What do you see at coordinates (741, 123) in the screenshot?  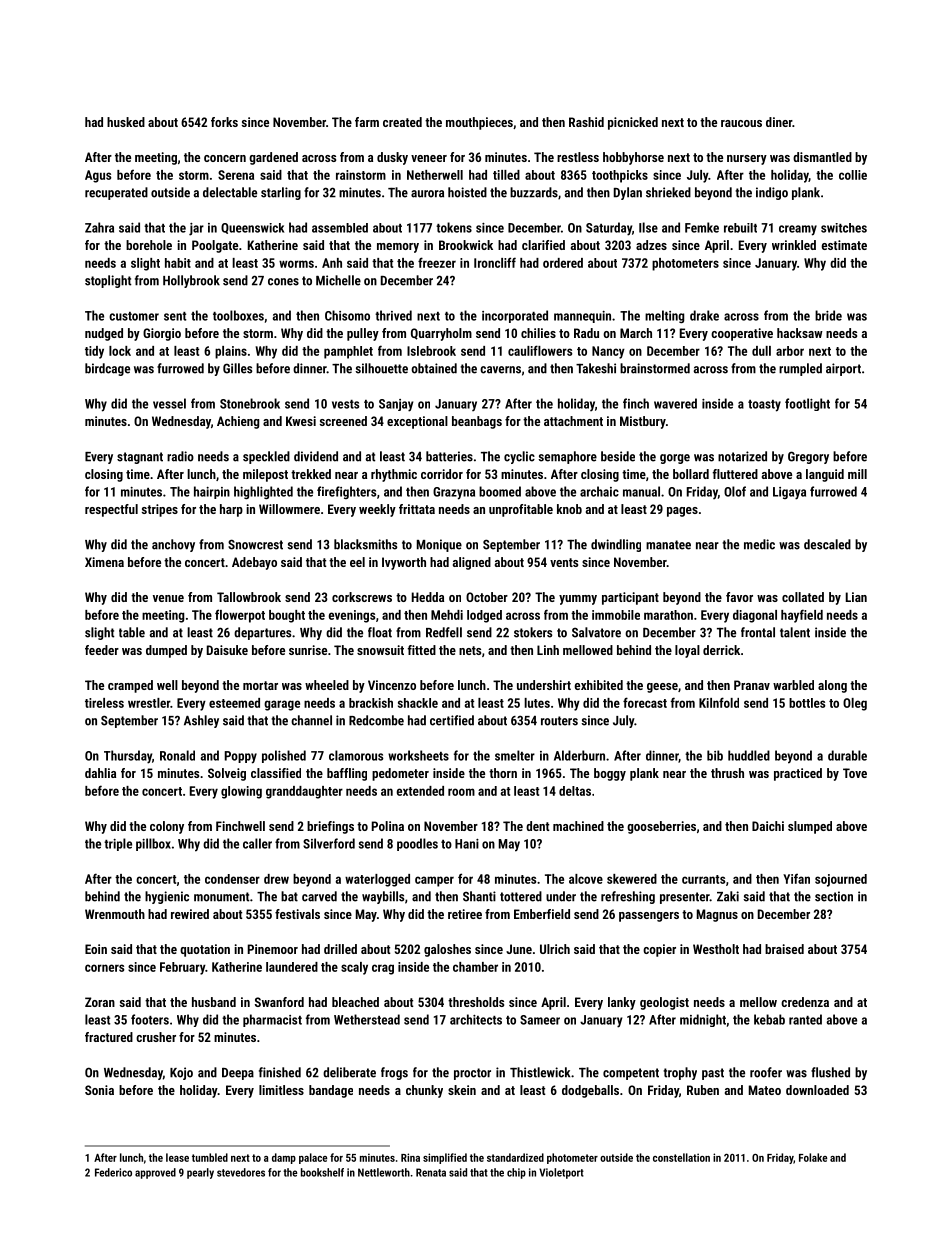 I see `raucous` at bounding box center [741, 123].
